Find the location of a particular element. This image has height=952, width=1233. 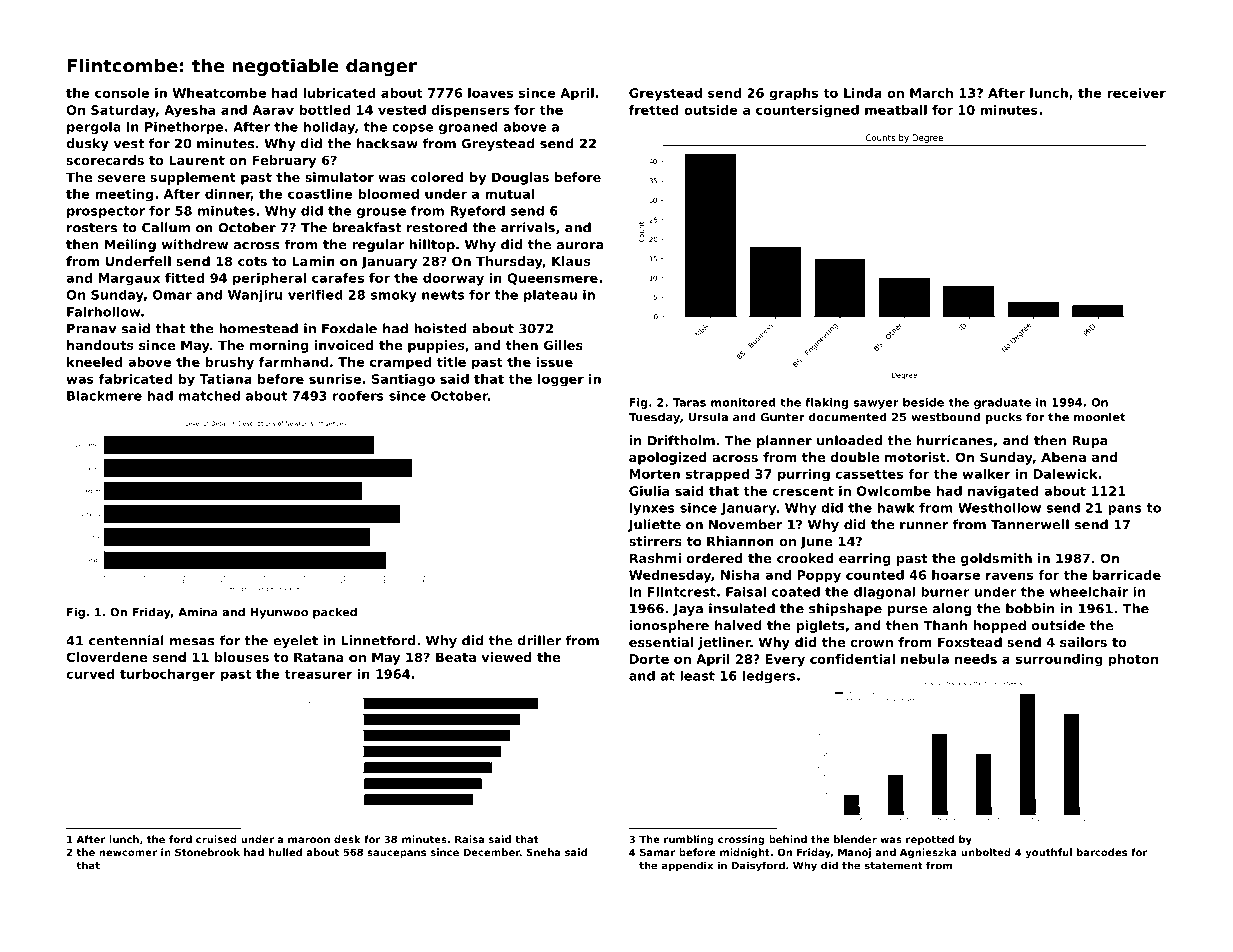

Sneha is located at coordinates (543, 852).
